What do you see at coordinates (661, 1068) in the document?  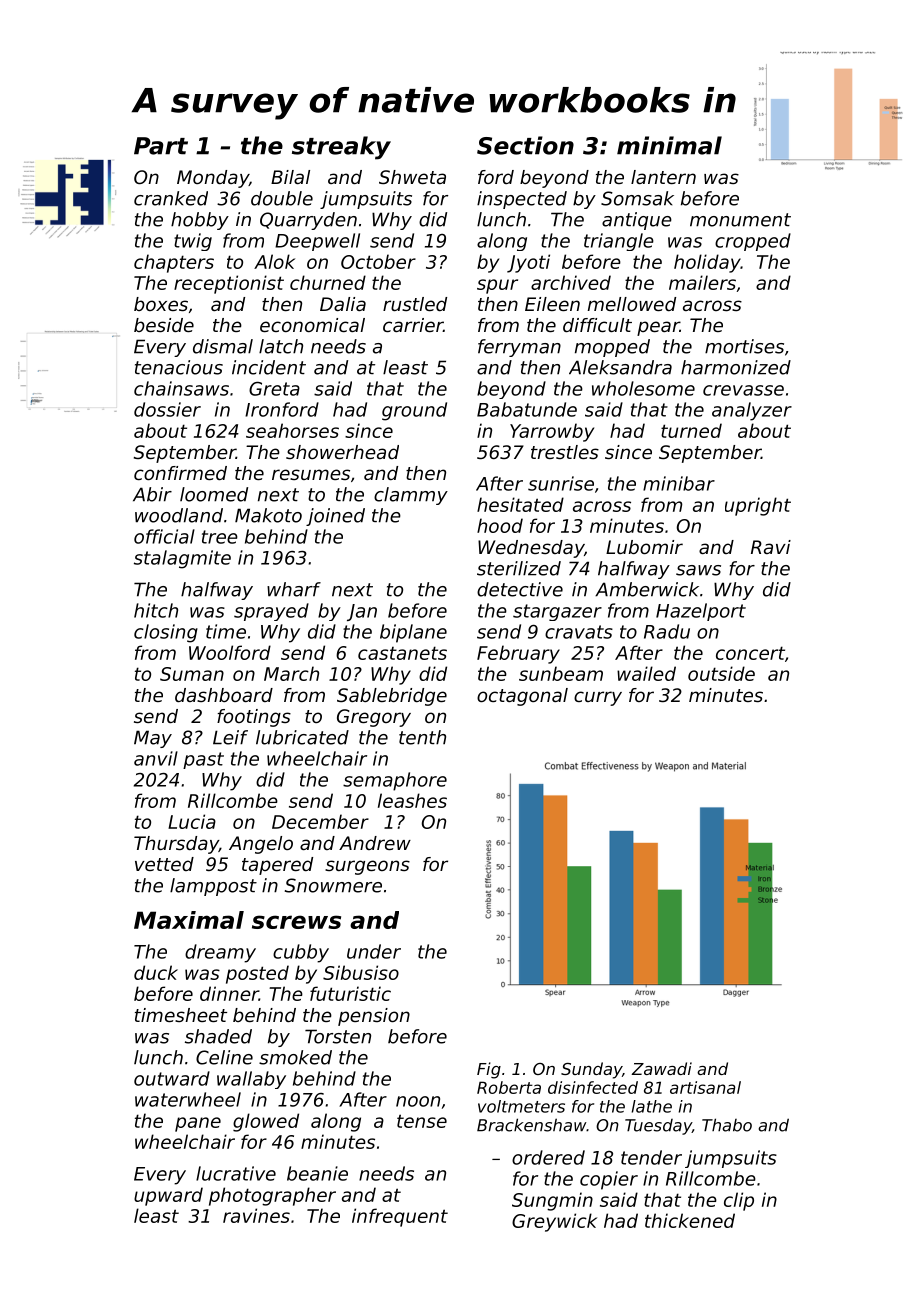 I see `Zawadi` at bounding box center [661, 1068].
